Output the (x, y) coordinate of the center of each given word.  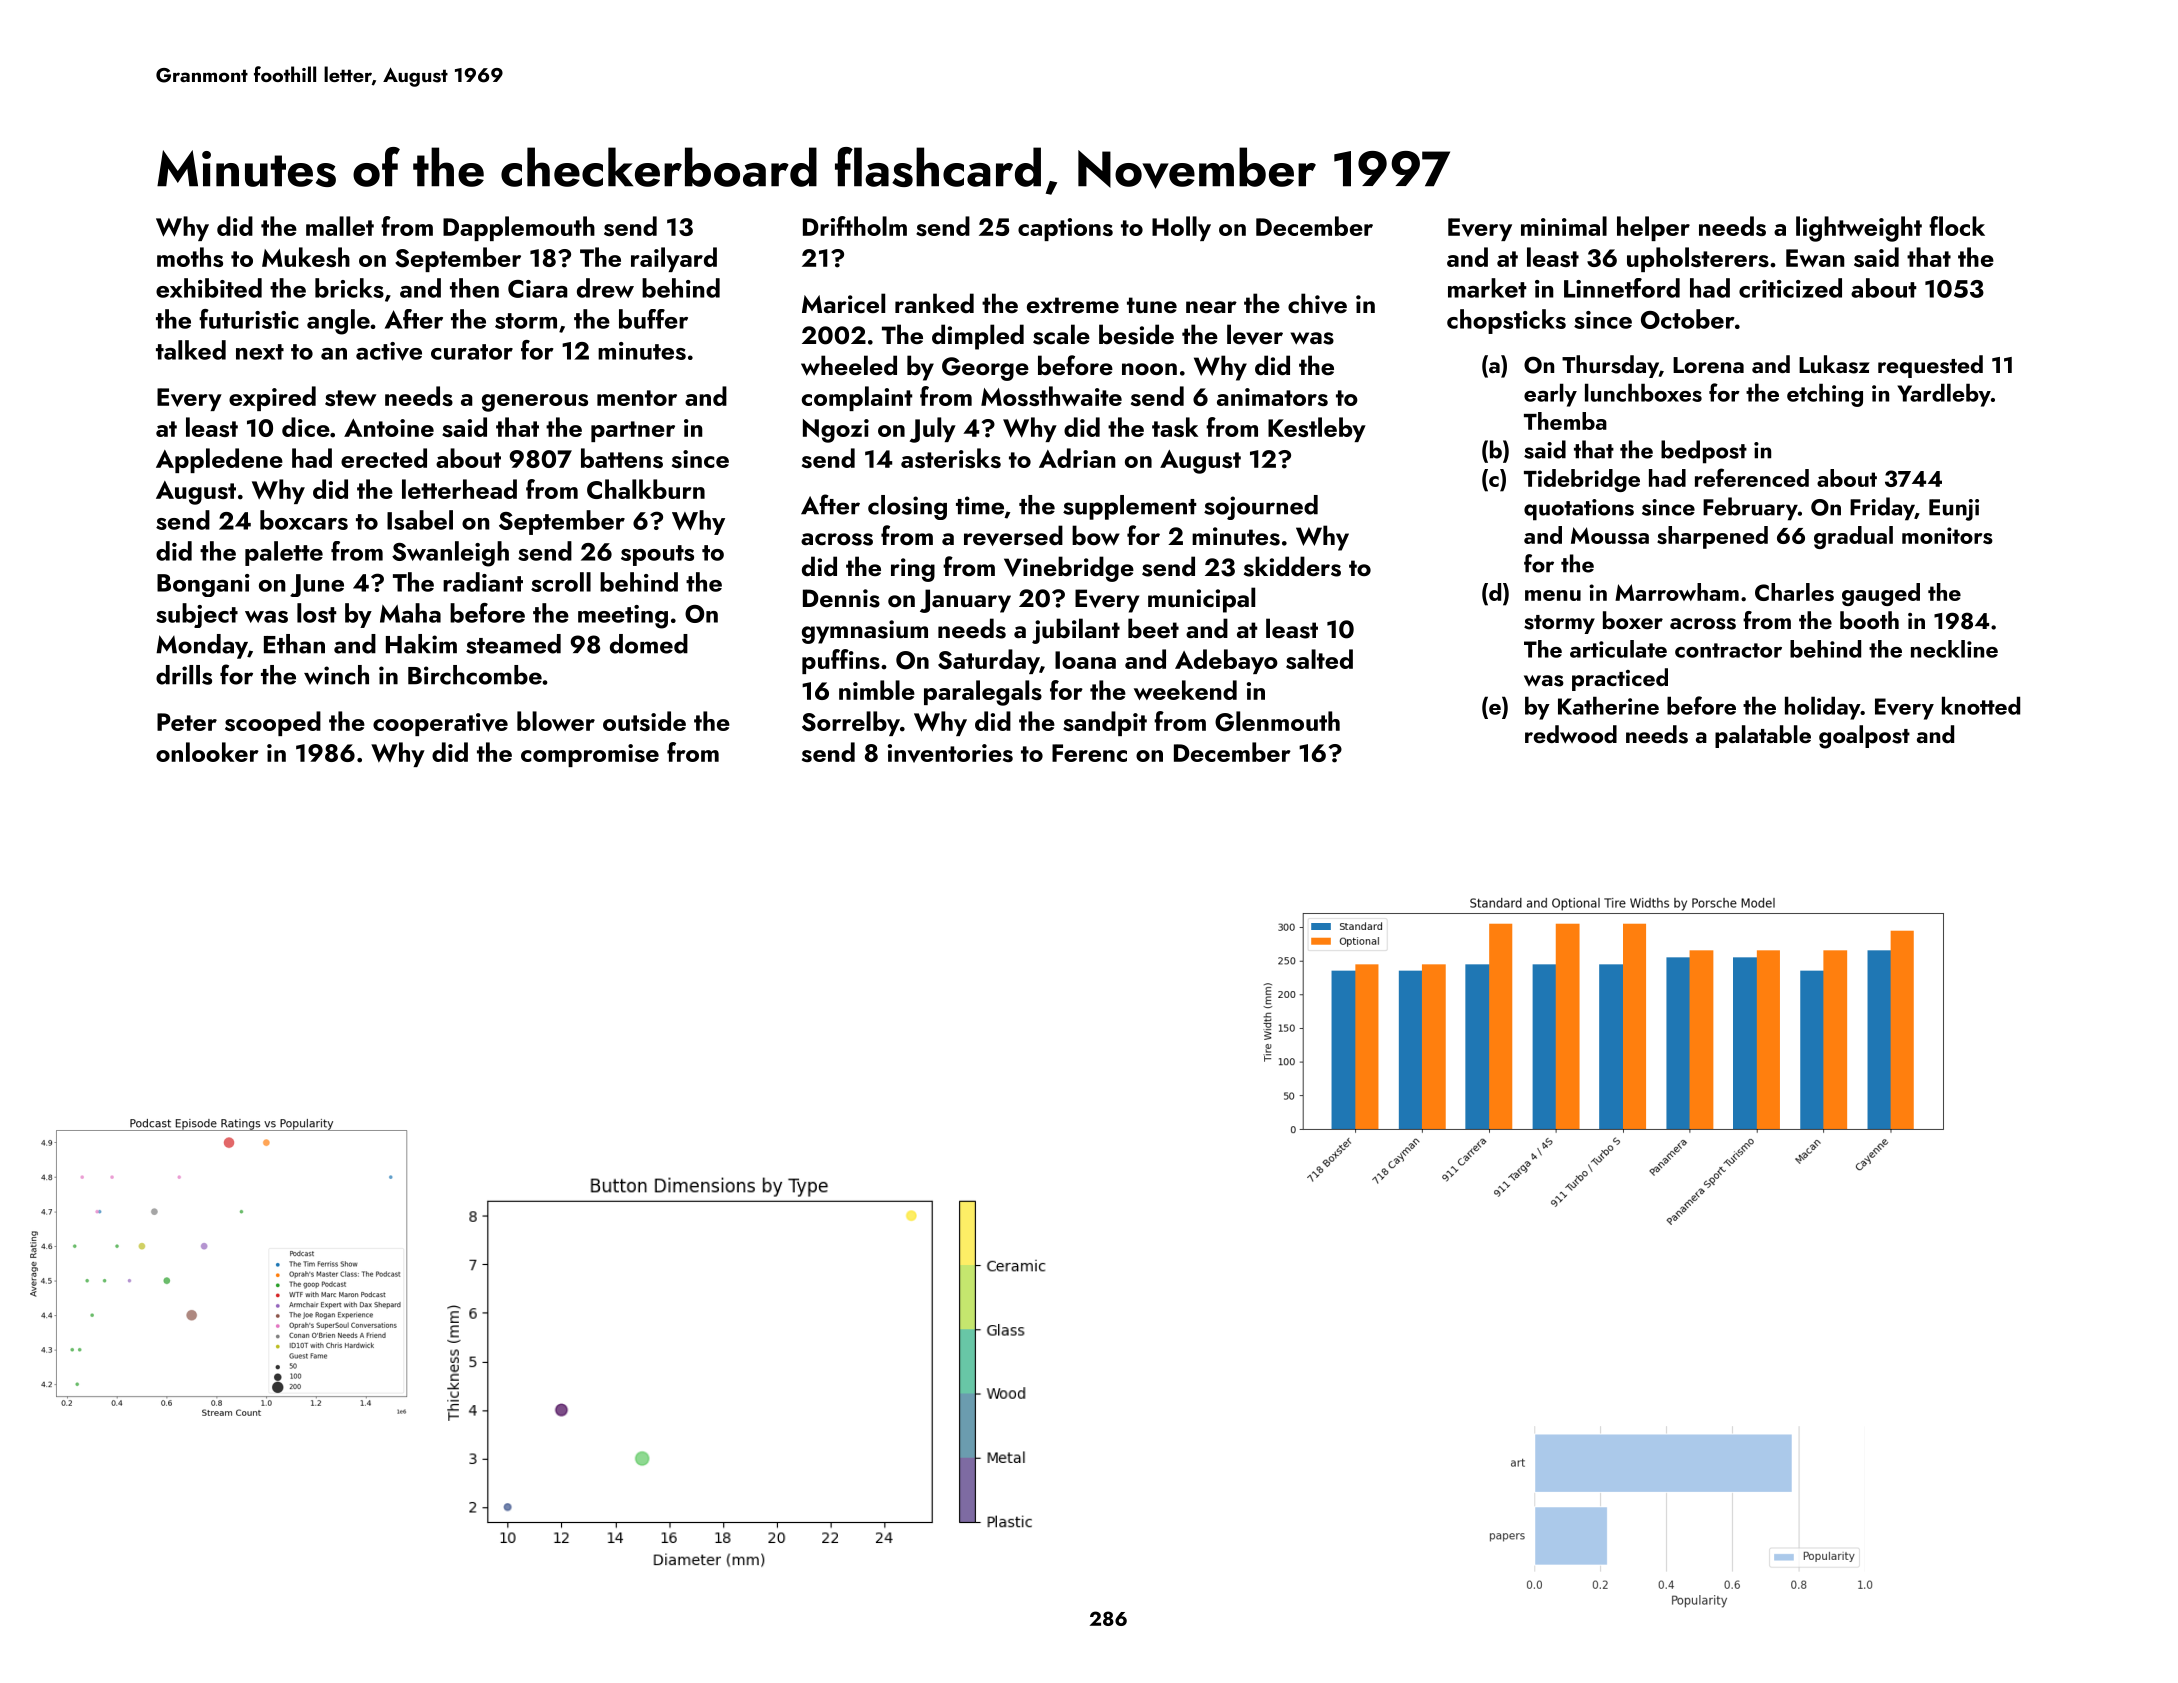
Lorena (1708, 365)
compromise (590, 755)
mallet (340, 226)
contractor (1728, 650)
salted (1319, 659)
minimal (1564, 226)
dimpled (978, 337)
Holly (1181, 228)
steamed (513, 644)
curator (472, 352)
